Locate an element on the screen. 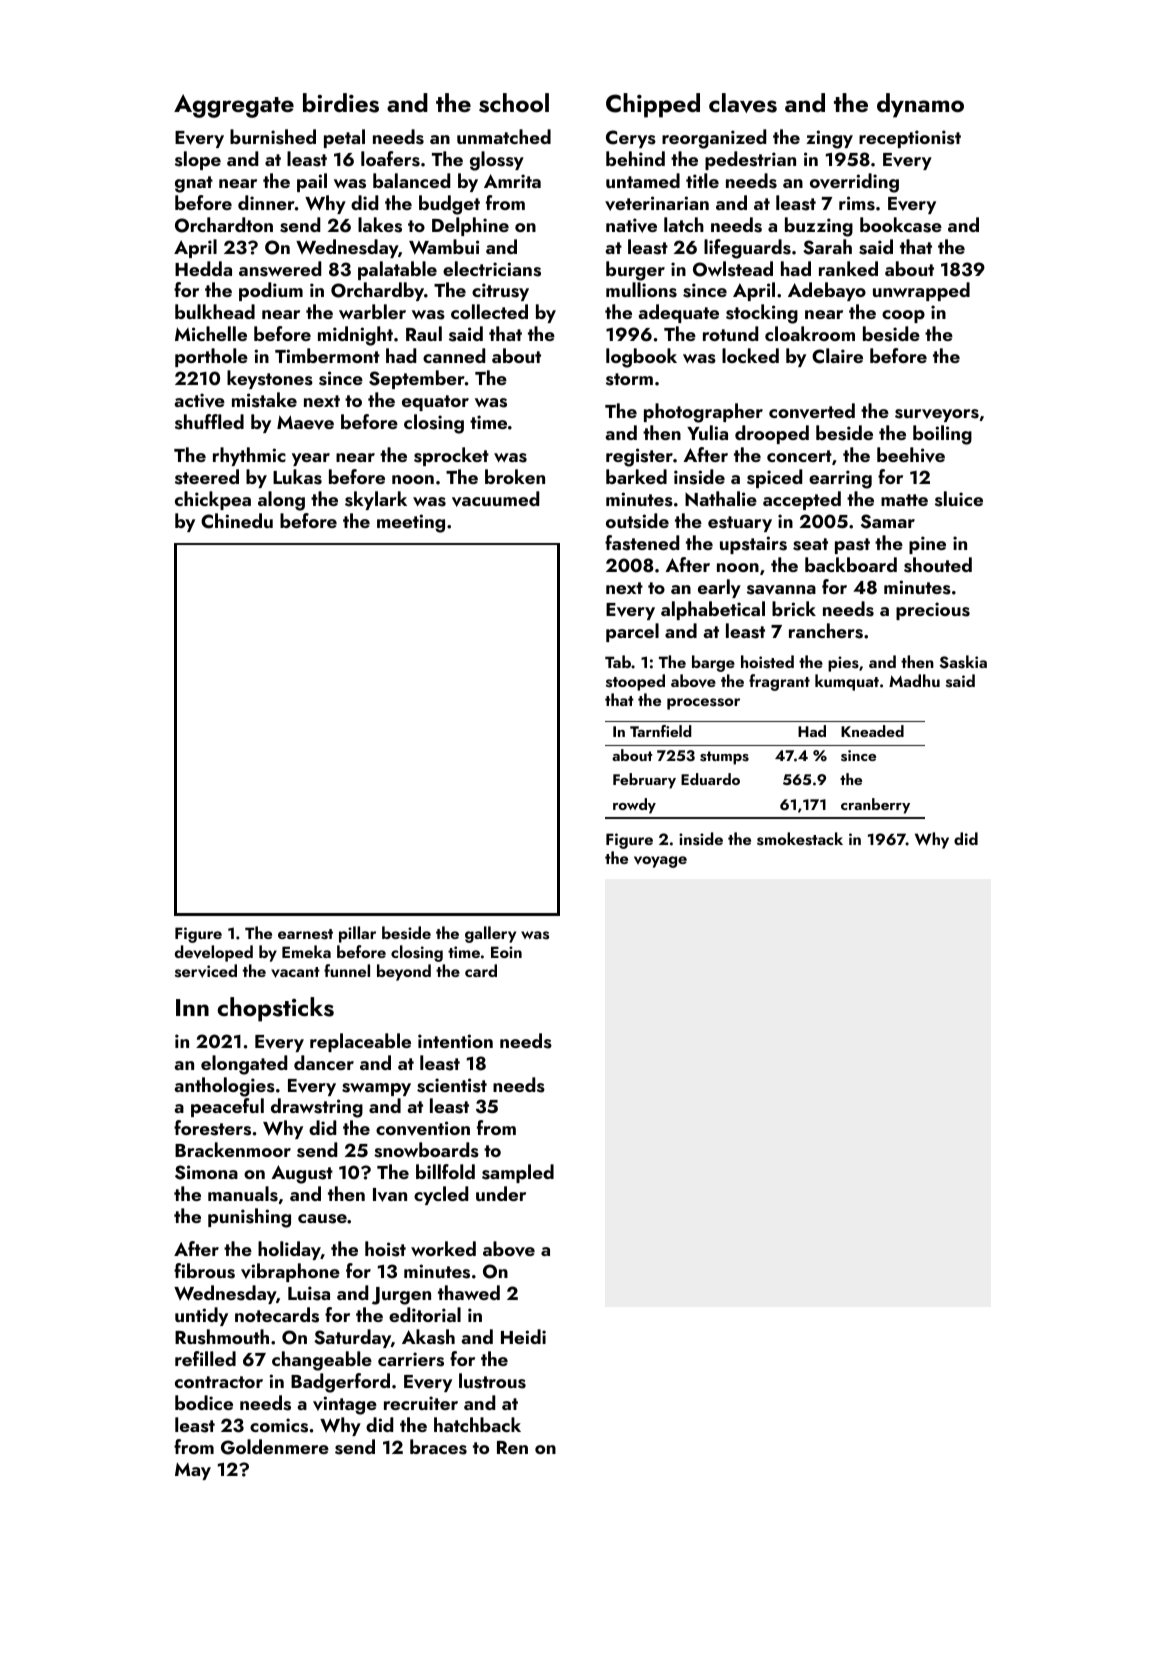  Madhu is located at coordinates (914, 680).
